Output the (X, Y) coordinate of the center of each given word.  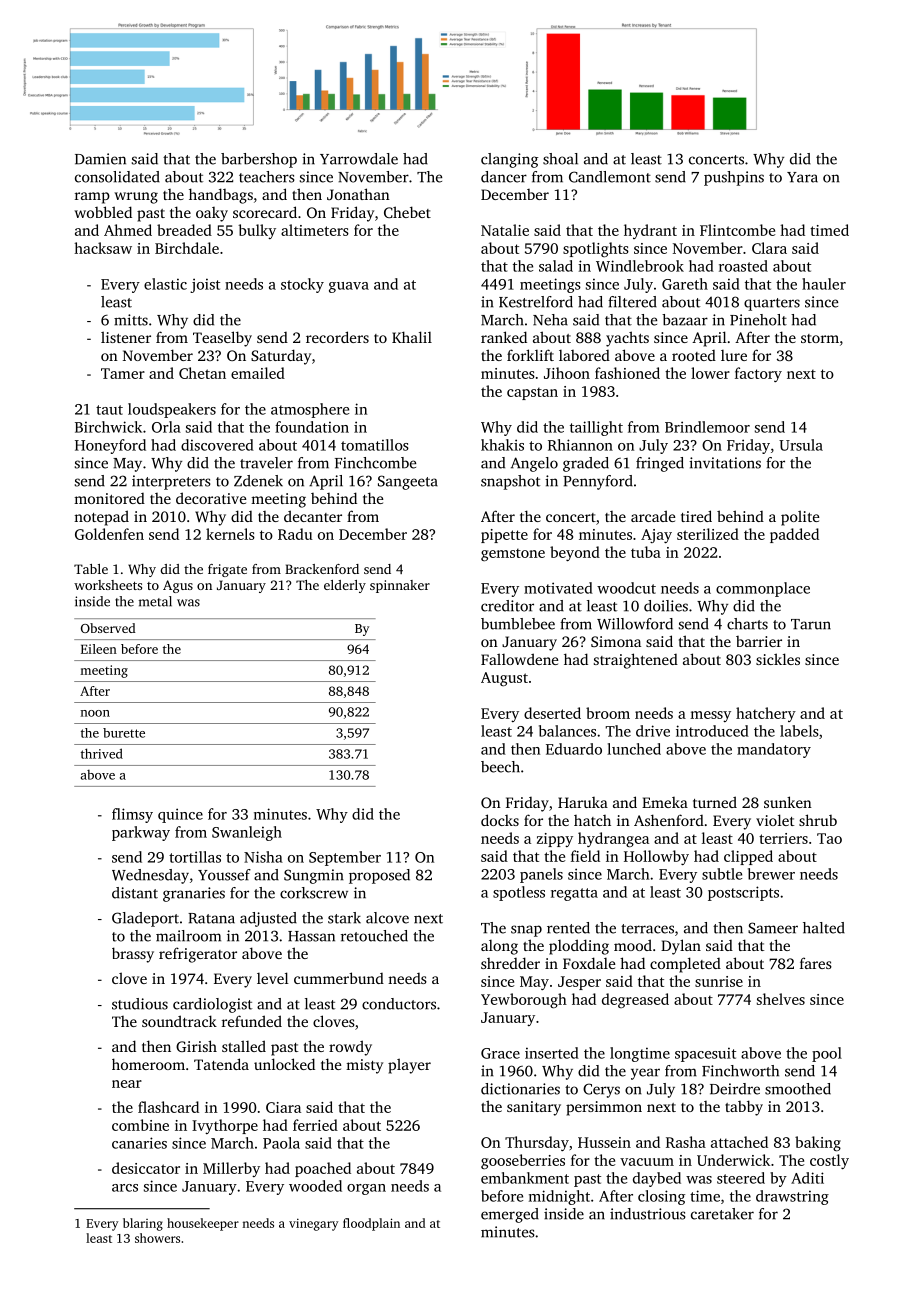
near (127, 1084)
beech (500, 767)
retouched (374, 936)
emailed (258, 373)
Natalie (505, 230)
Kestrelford (536, 302)
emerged (510, 1215)
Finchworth (740, 1071)
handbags (221, 196)
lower (710, 373)
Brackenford (322, 569)
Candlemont (610, 177)
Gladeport (145, 919)
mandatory (774, 750)
